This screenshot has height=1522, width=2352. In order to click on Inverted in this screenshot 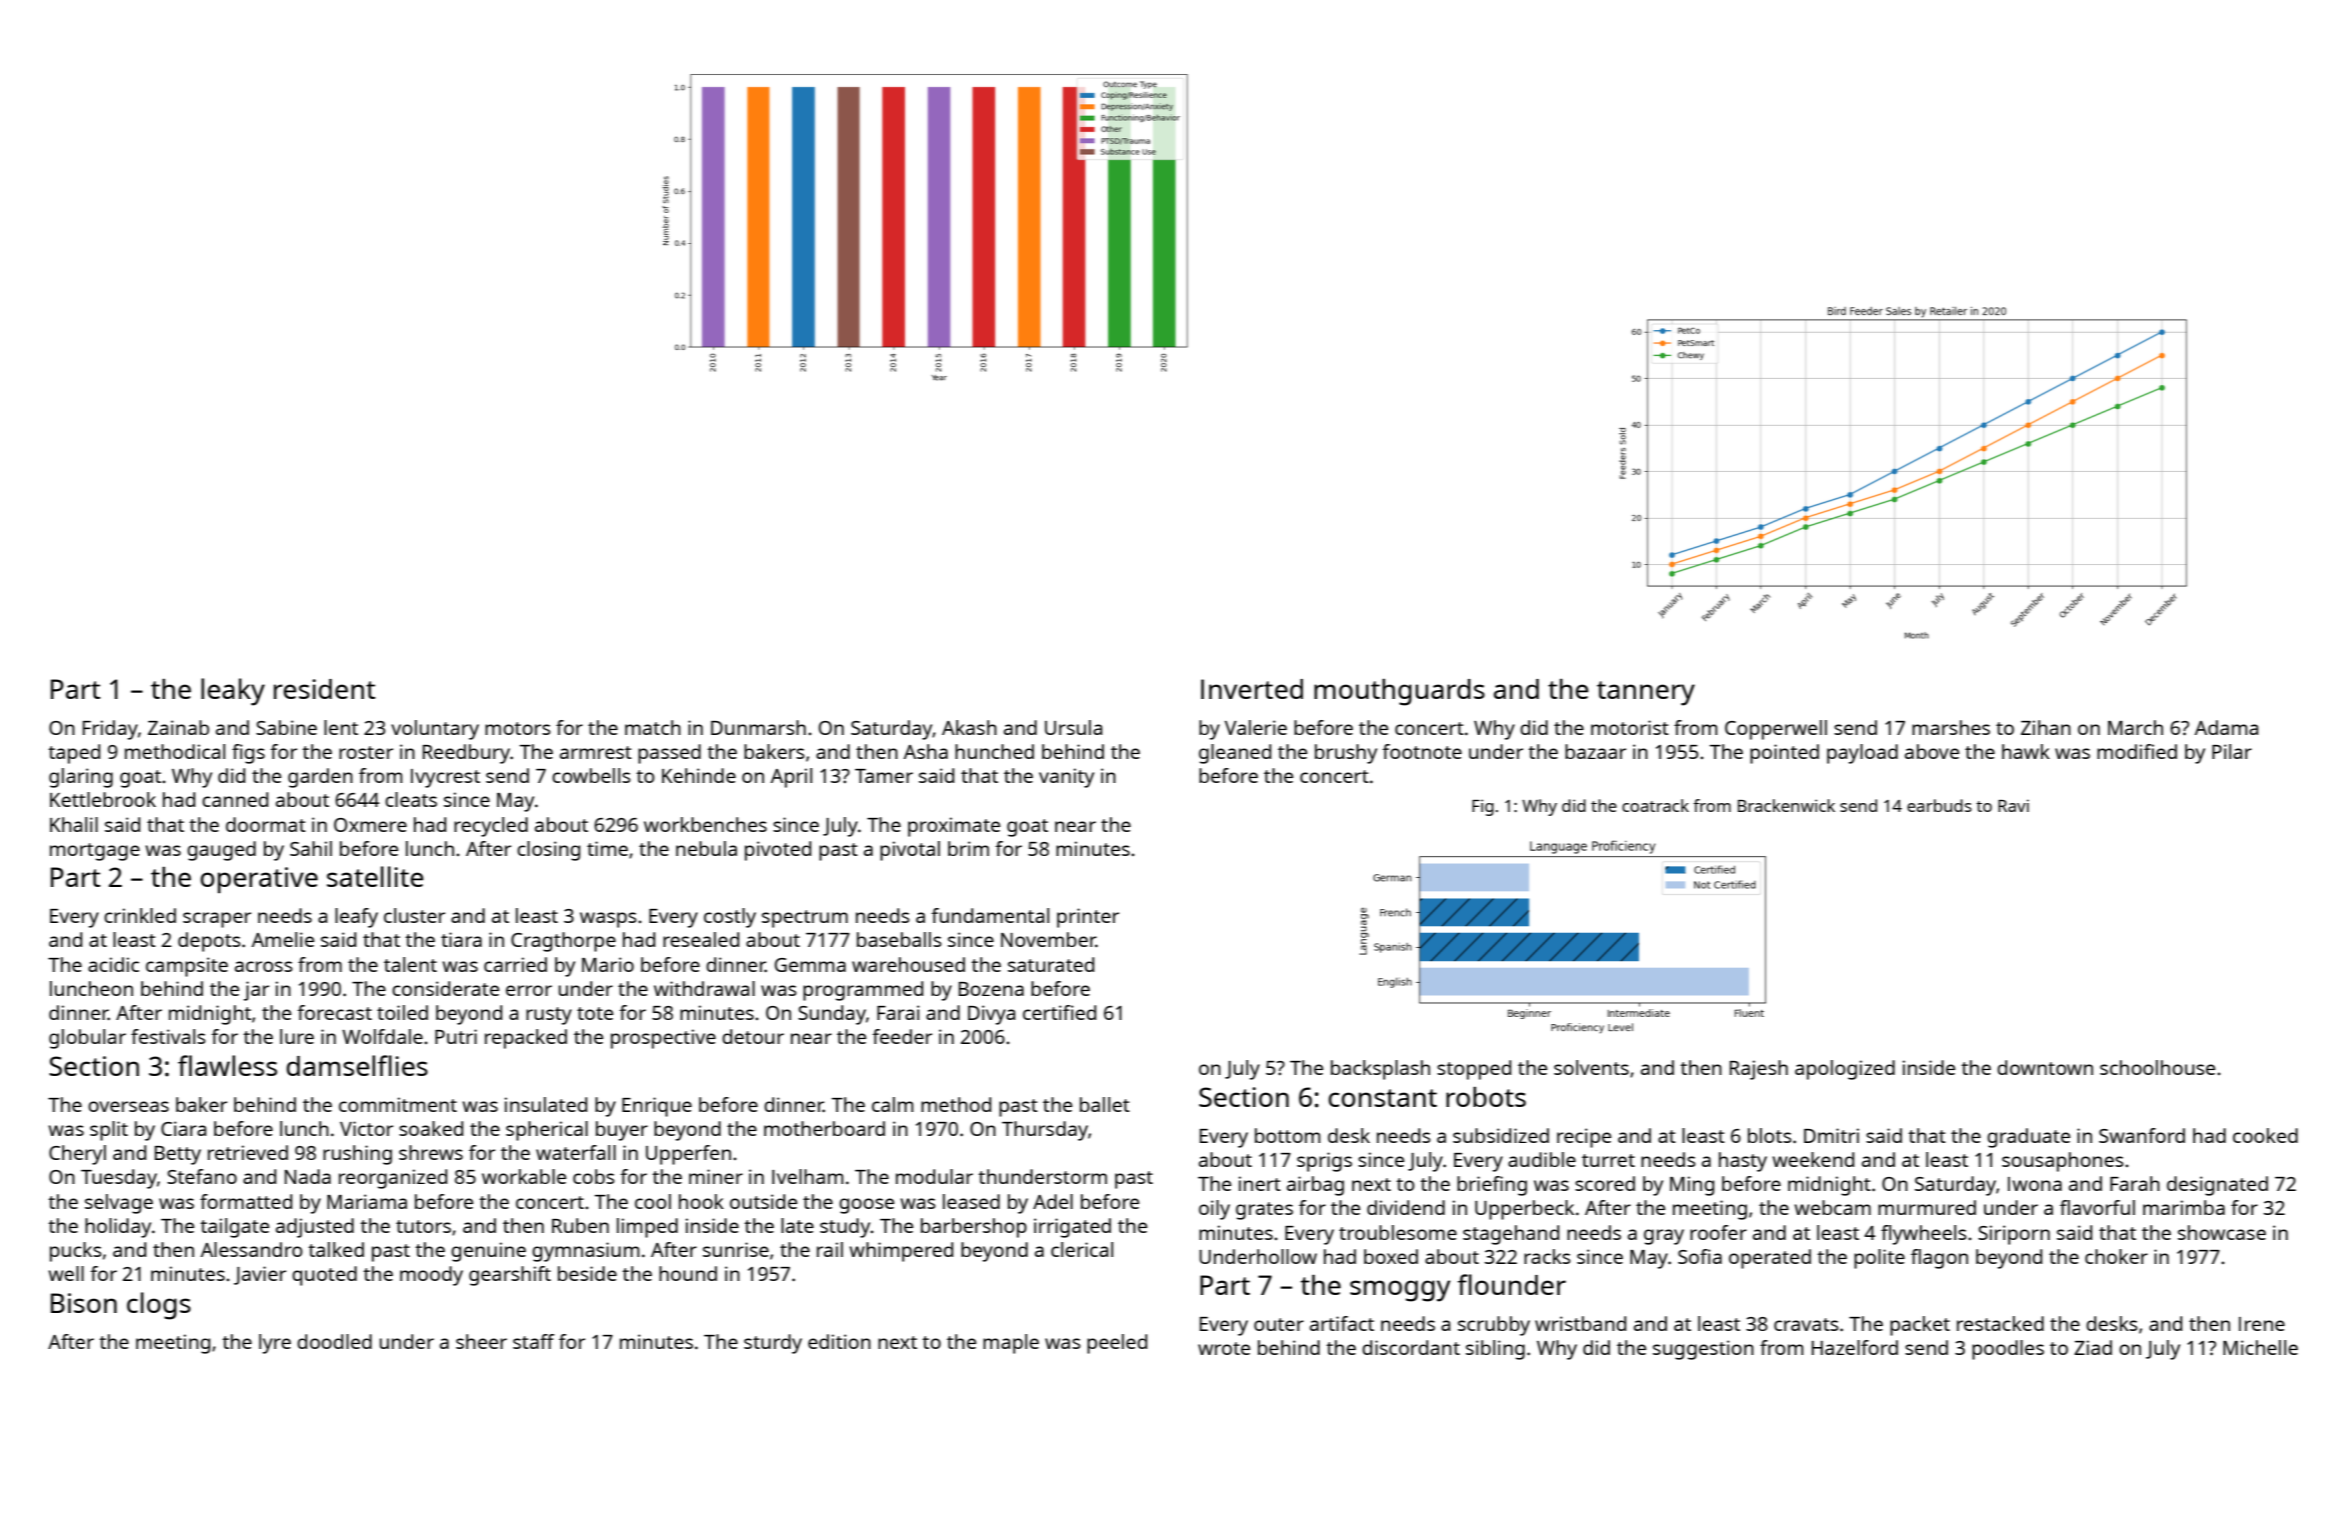, I will do `click(1252, 689)`.
